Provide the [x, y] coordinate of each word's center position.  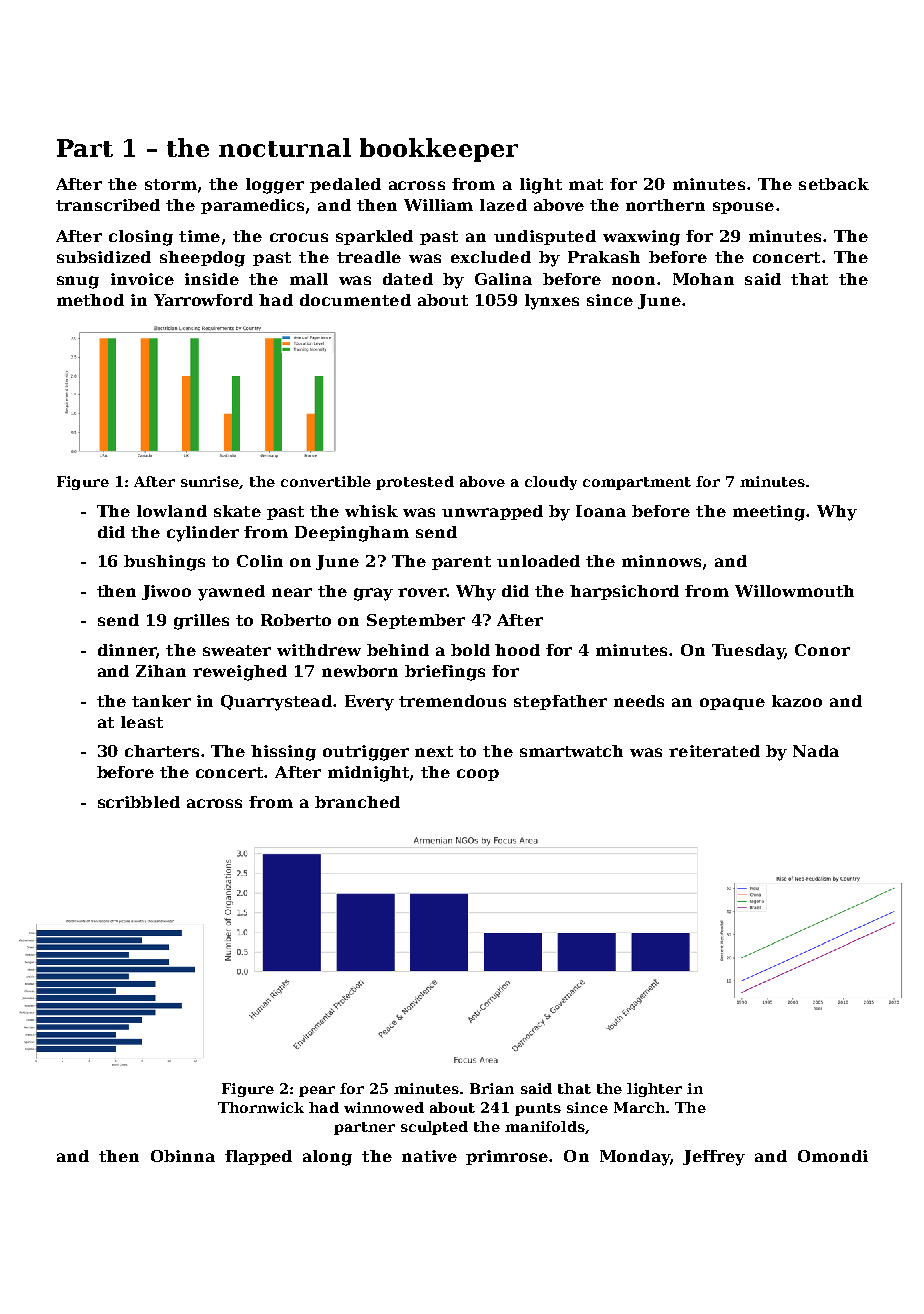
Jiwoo [166, 592]
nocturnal [285, 147]
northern [665, 205]
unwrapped [492, 512]
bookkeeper [439, 150]
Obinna [183, 1156]
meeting [770, 513]
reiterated [714, 751]
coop [478, 775]
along [327, 1158]
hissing [283, 753]
